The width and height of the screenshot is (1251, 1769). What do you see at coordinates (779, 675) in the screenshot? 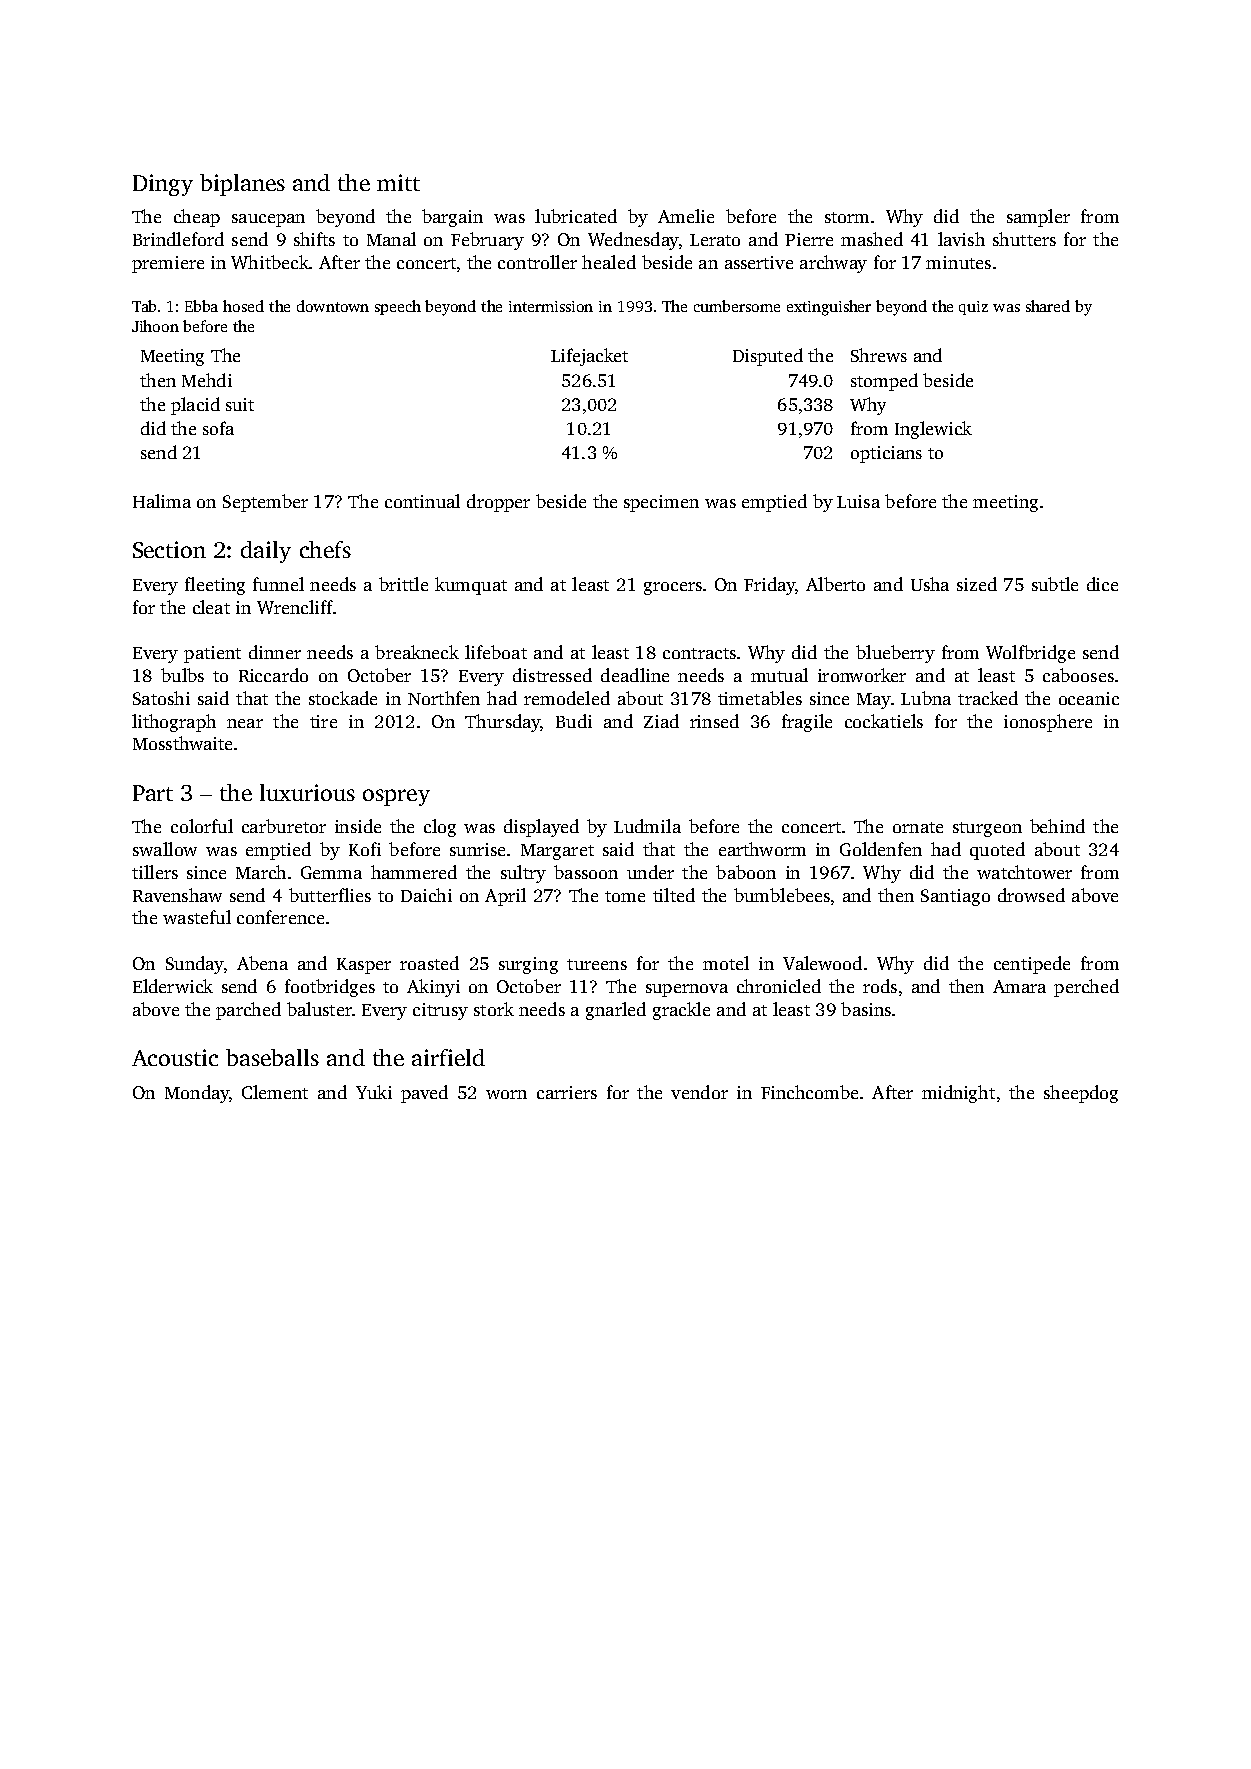
I see `mutual` at bounding box center [779, 675].
